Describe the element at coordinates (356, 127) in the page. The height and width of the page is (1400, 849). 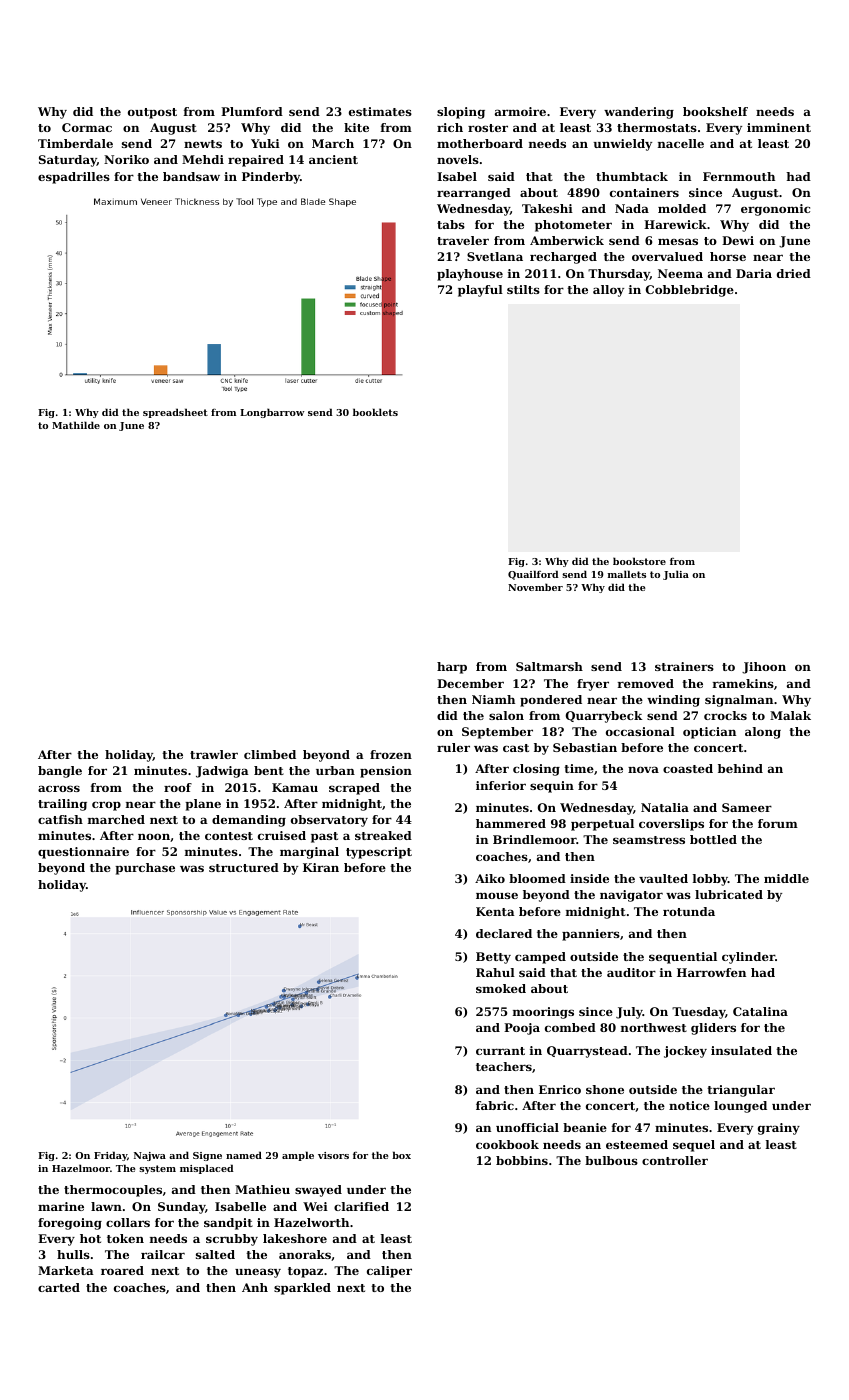
I see `kite` at that location.
